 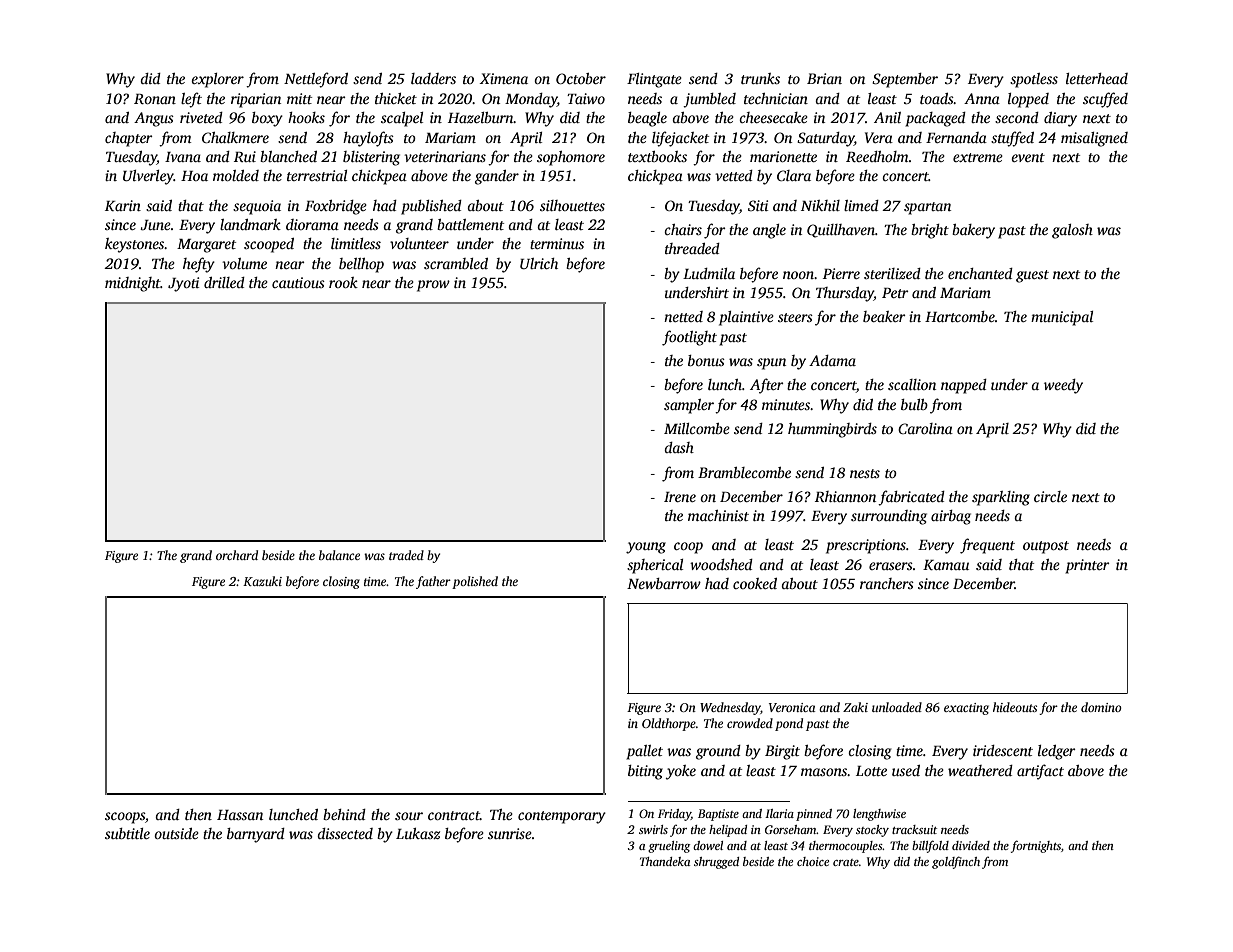 I want to click on dissected, so click(x=345, y=833).
